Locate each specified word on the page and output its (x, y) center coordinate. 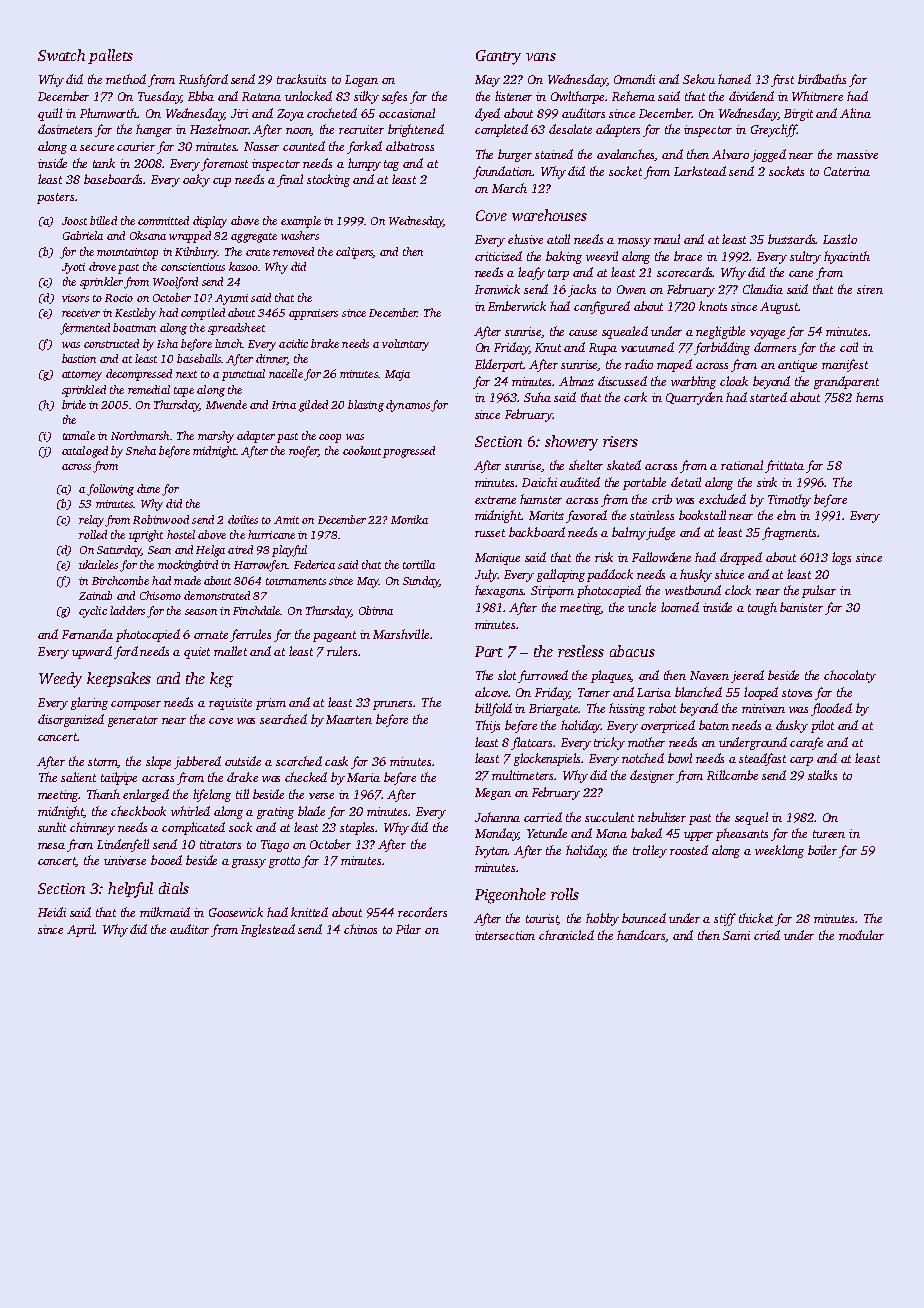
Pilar (408, 929)
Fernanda (87, 634)
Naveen (709, 675)
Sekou (699, 79)
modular (861, 935)
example (301, 222)
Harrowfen (260, 566)
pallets (110, 56)
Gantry (498, 57)
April (81, 930)
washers (300, 235)
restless (581, 651)
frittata (784, 466)
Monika (409, 519)
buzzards (792, 239)
